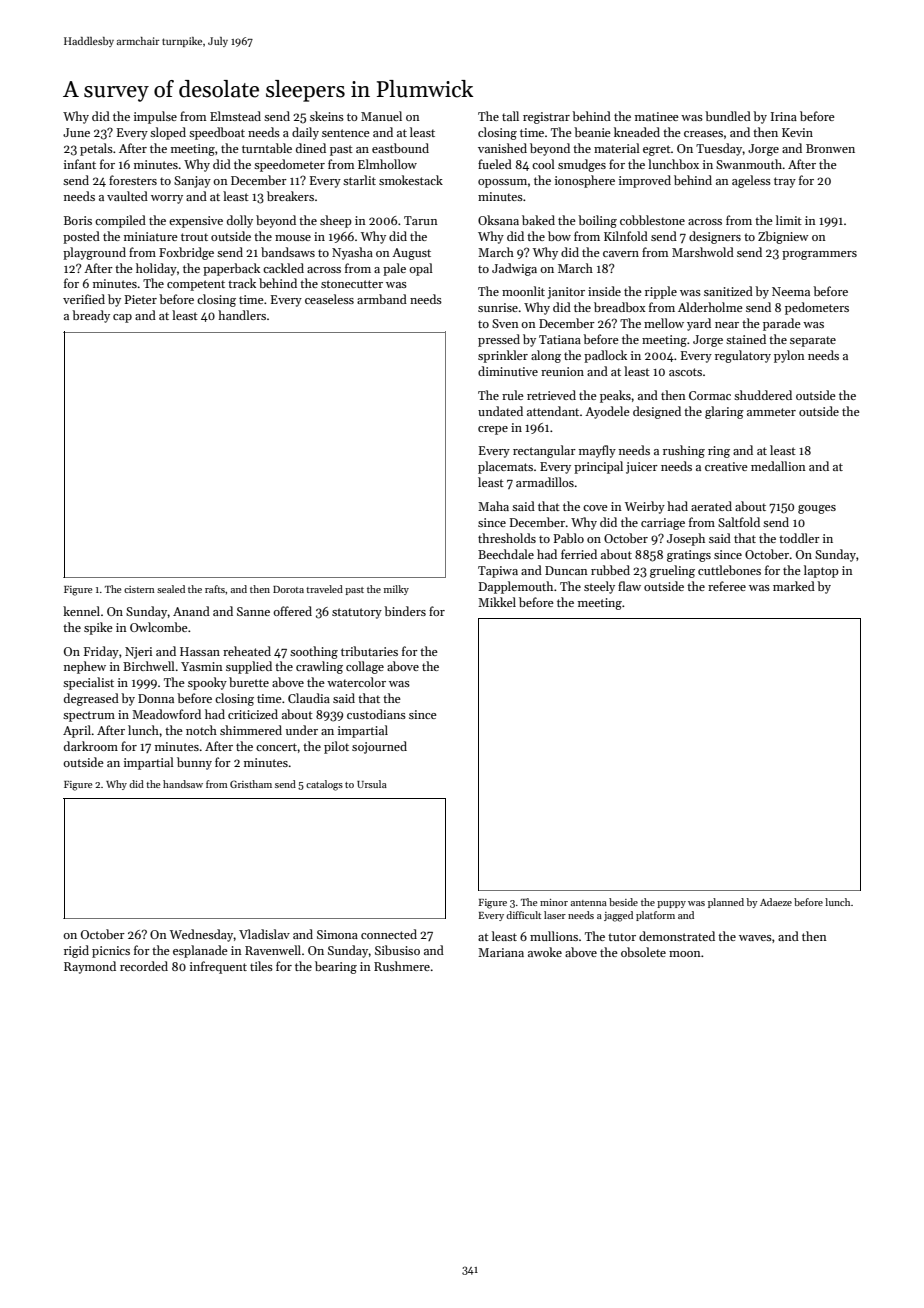  I want to click on flaw, so click(629, 586).
